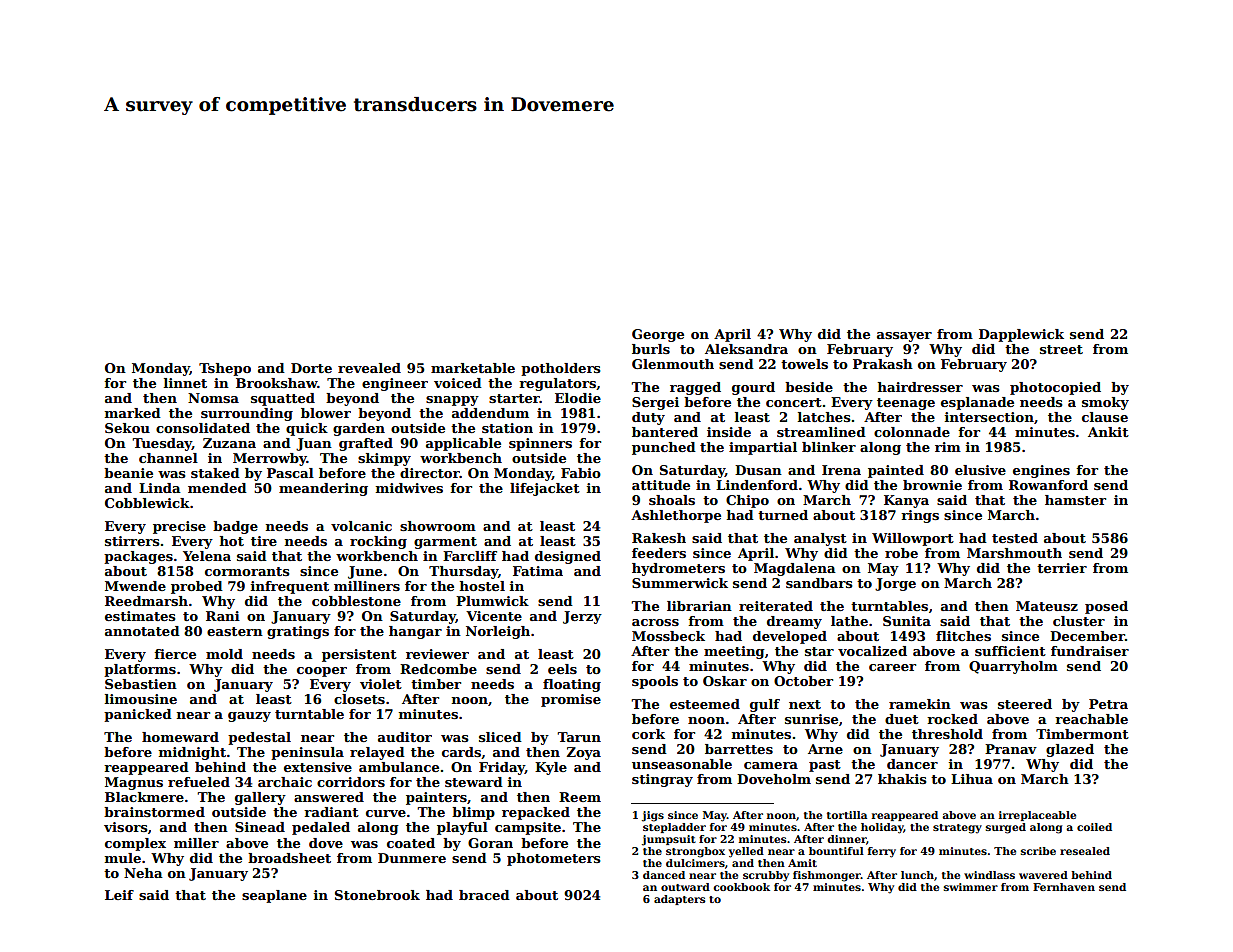 Image resolution: width=1233 pixels, height=952 pixels. What do you see at coordinates (1108, 704) in the screenshot?
I see `Petra` at bounding box center [1108, 704].
